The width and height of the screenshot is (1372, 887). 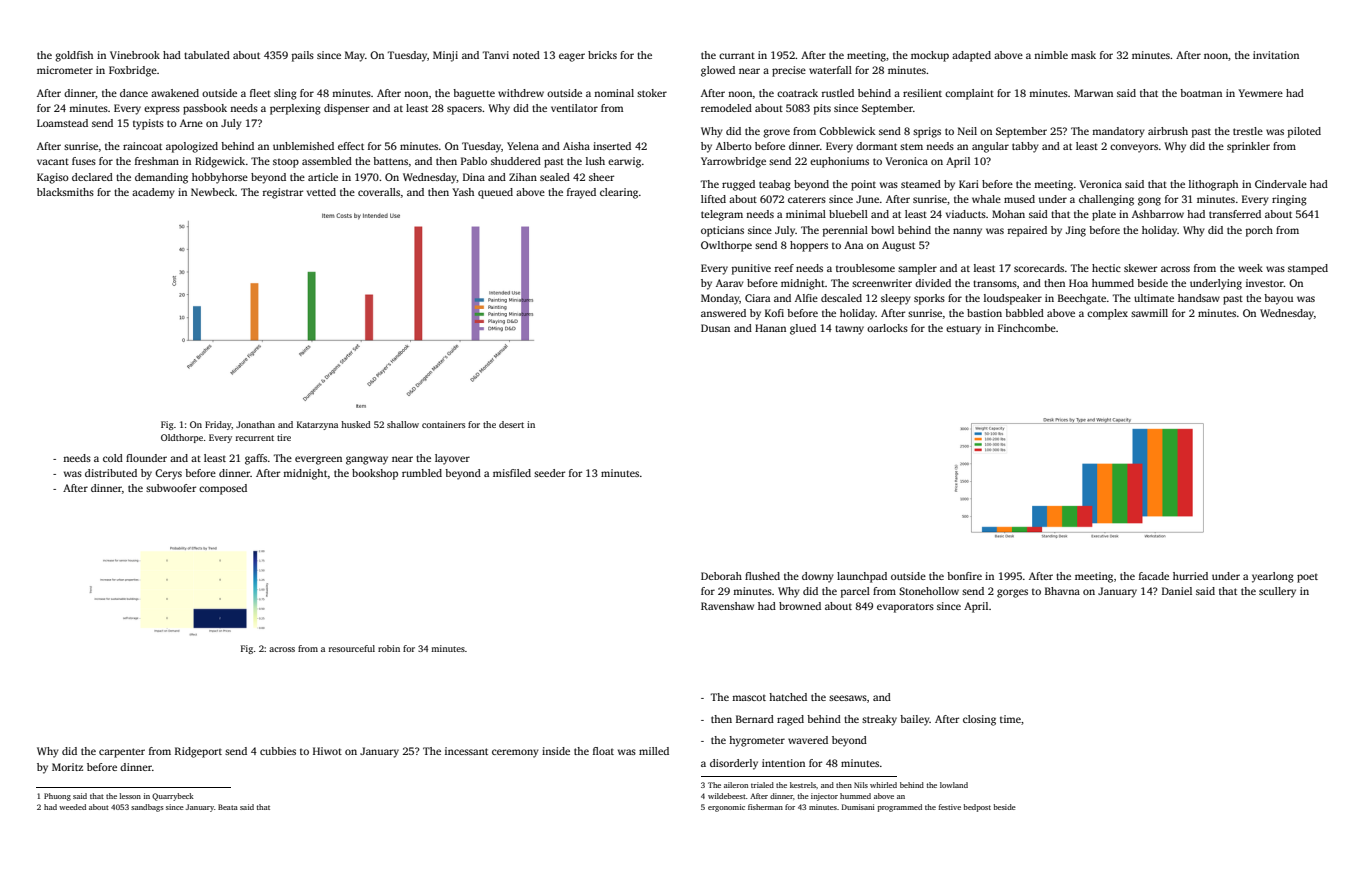 What do you see at coordinates (92, 177) in the screenshot?
I see `declared` at bounding box center [92, 177].
